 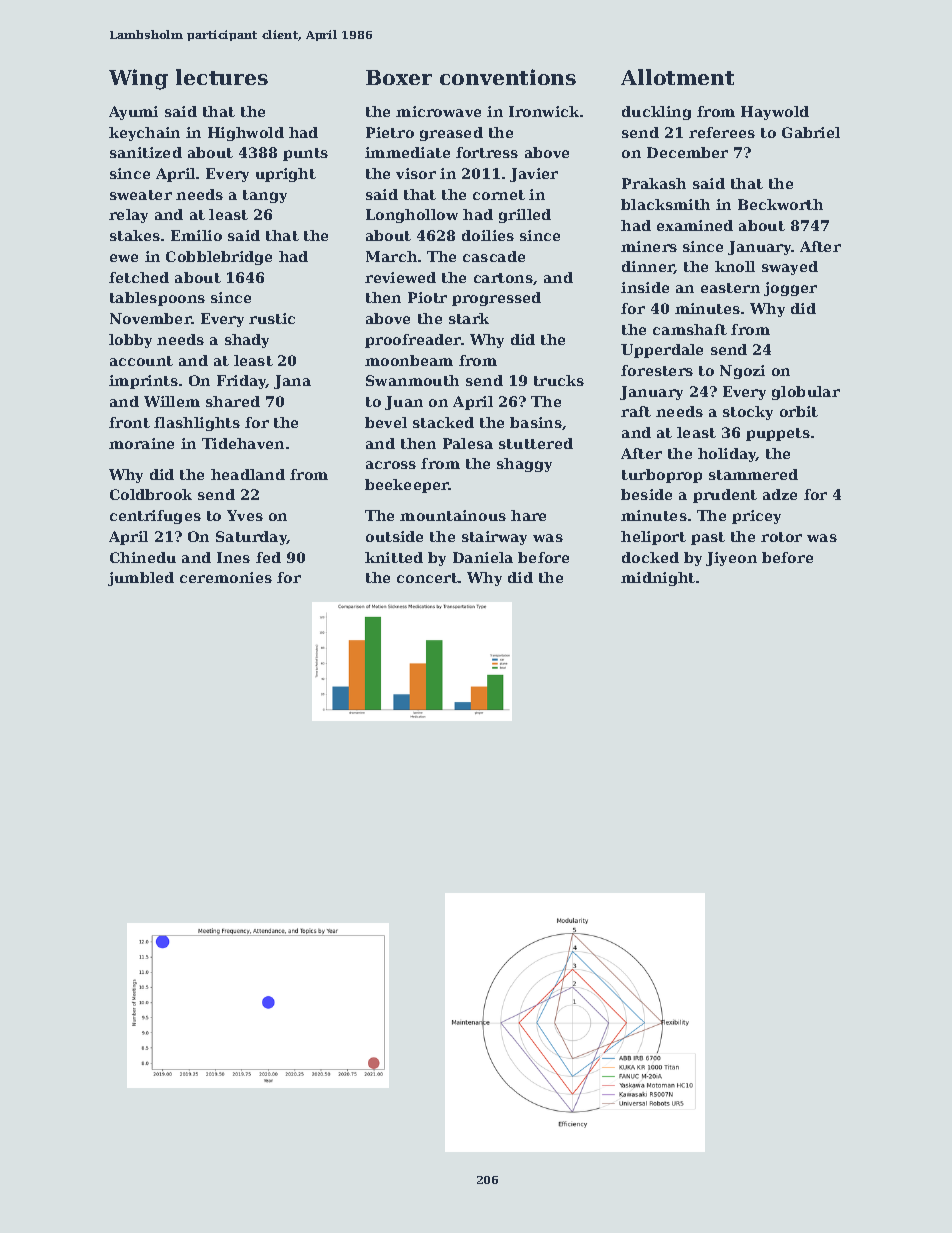 I want to click on shady, so click(x=247, y=341).
